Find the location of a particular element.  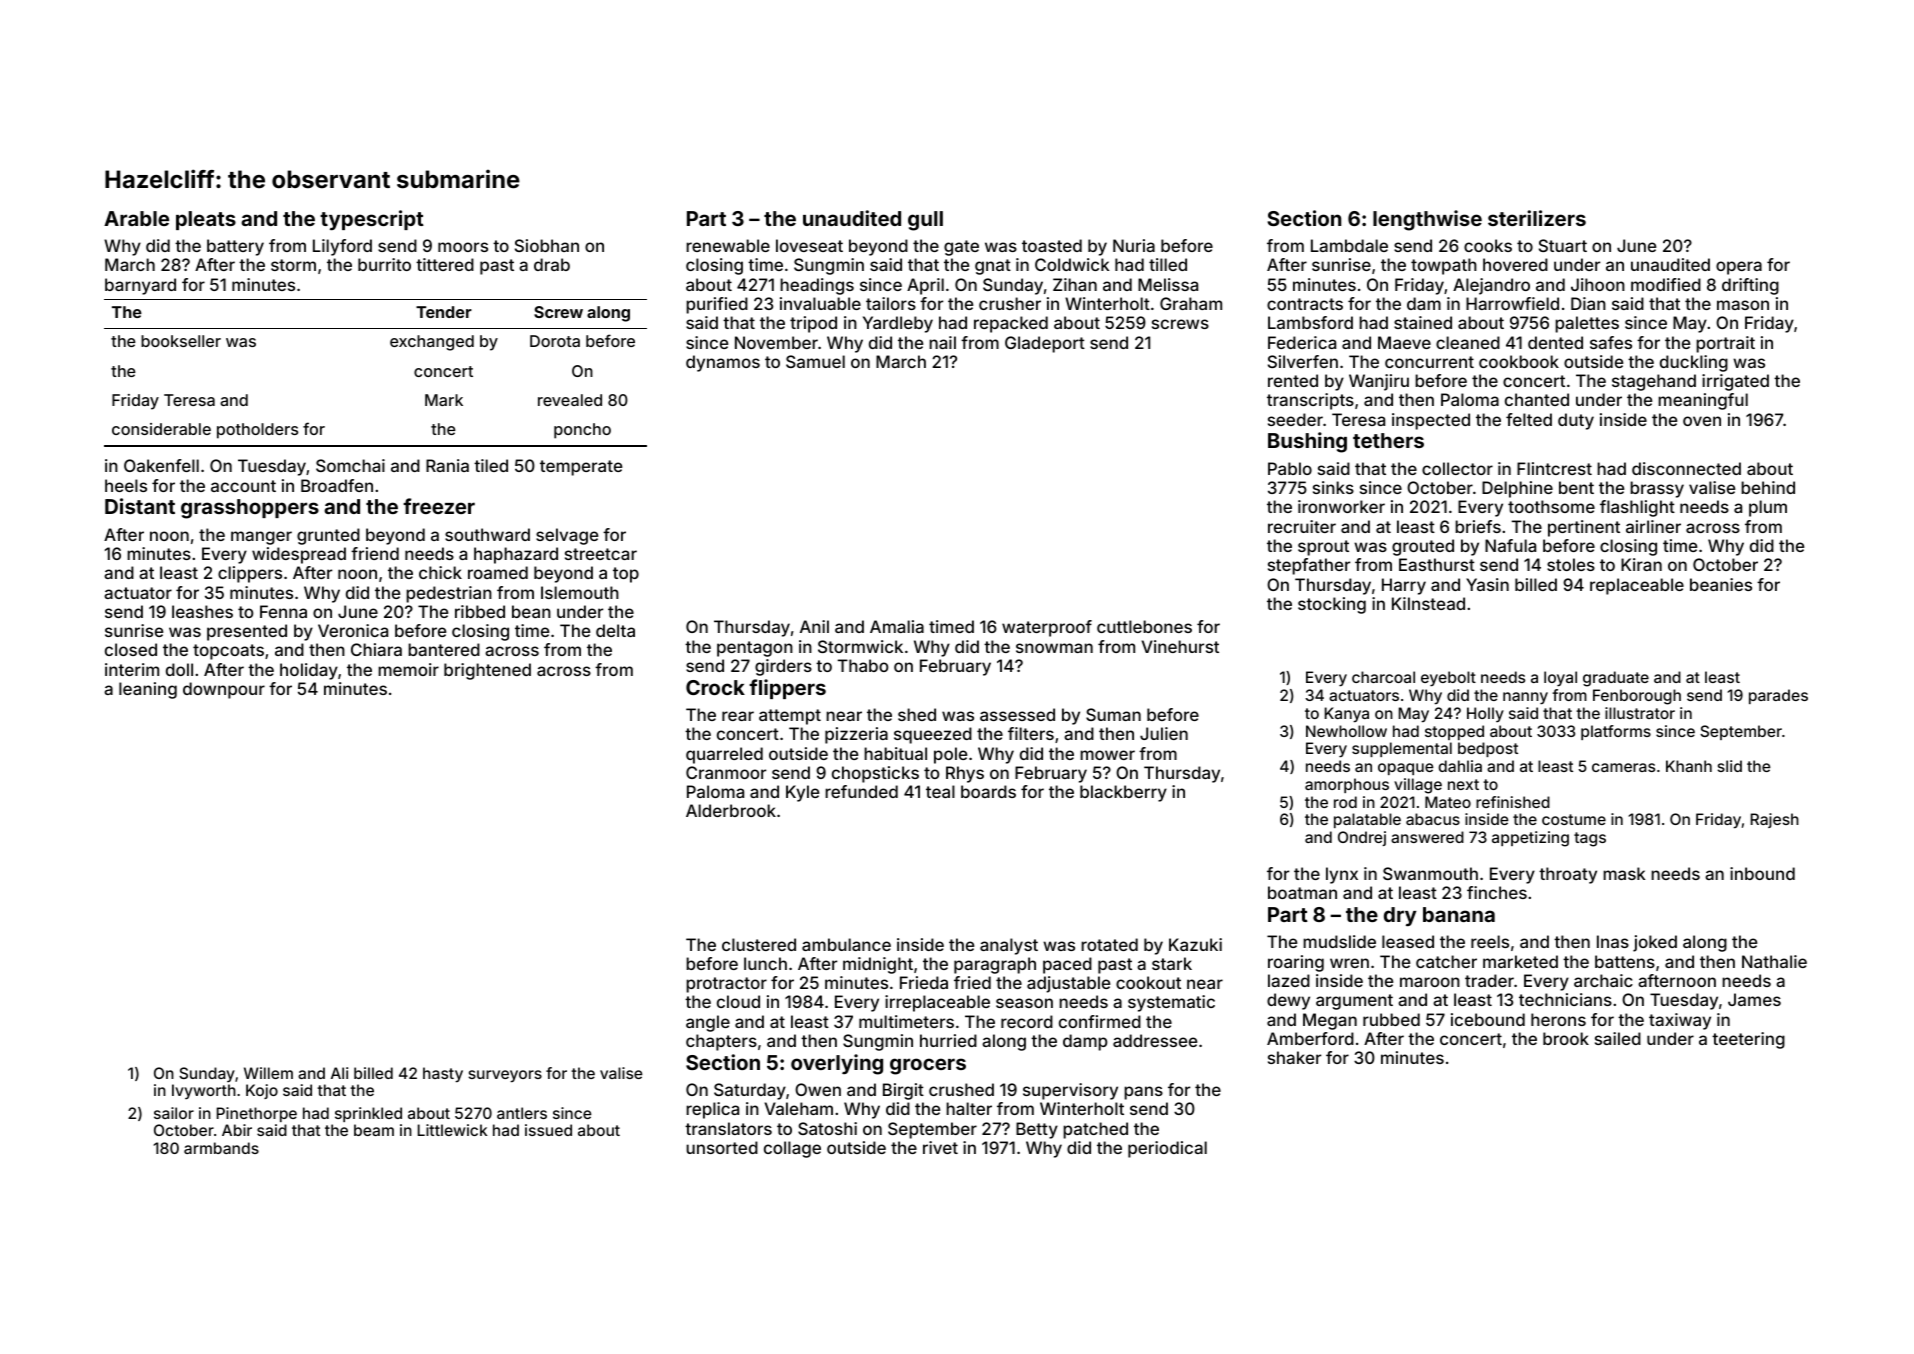

renewable is located at coordinates (728, 245).
